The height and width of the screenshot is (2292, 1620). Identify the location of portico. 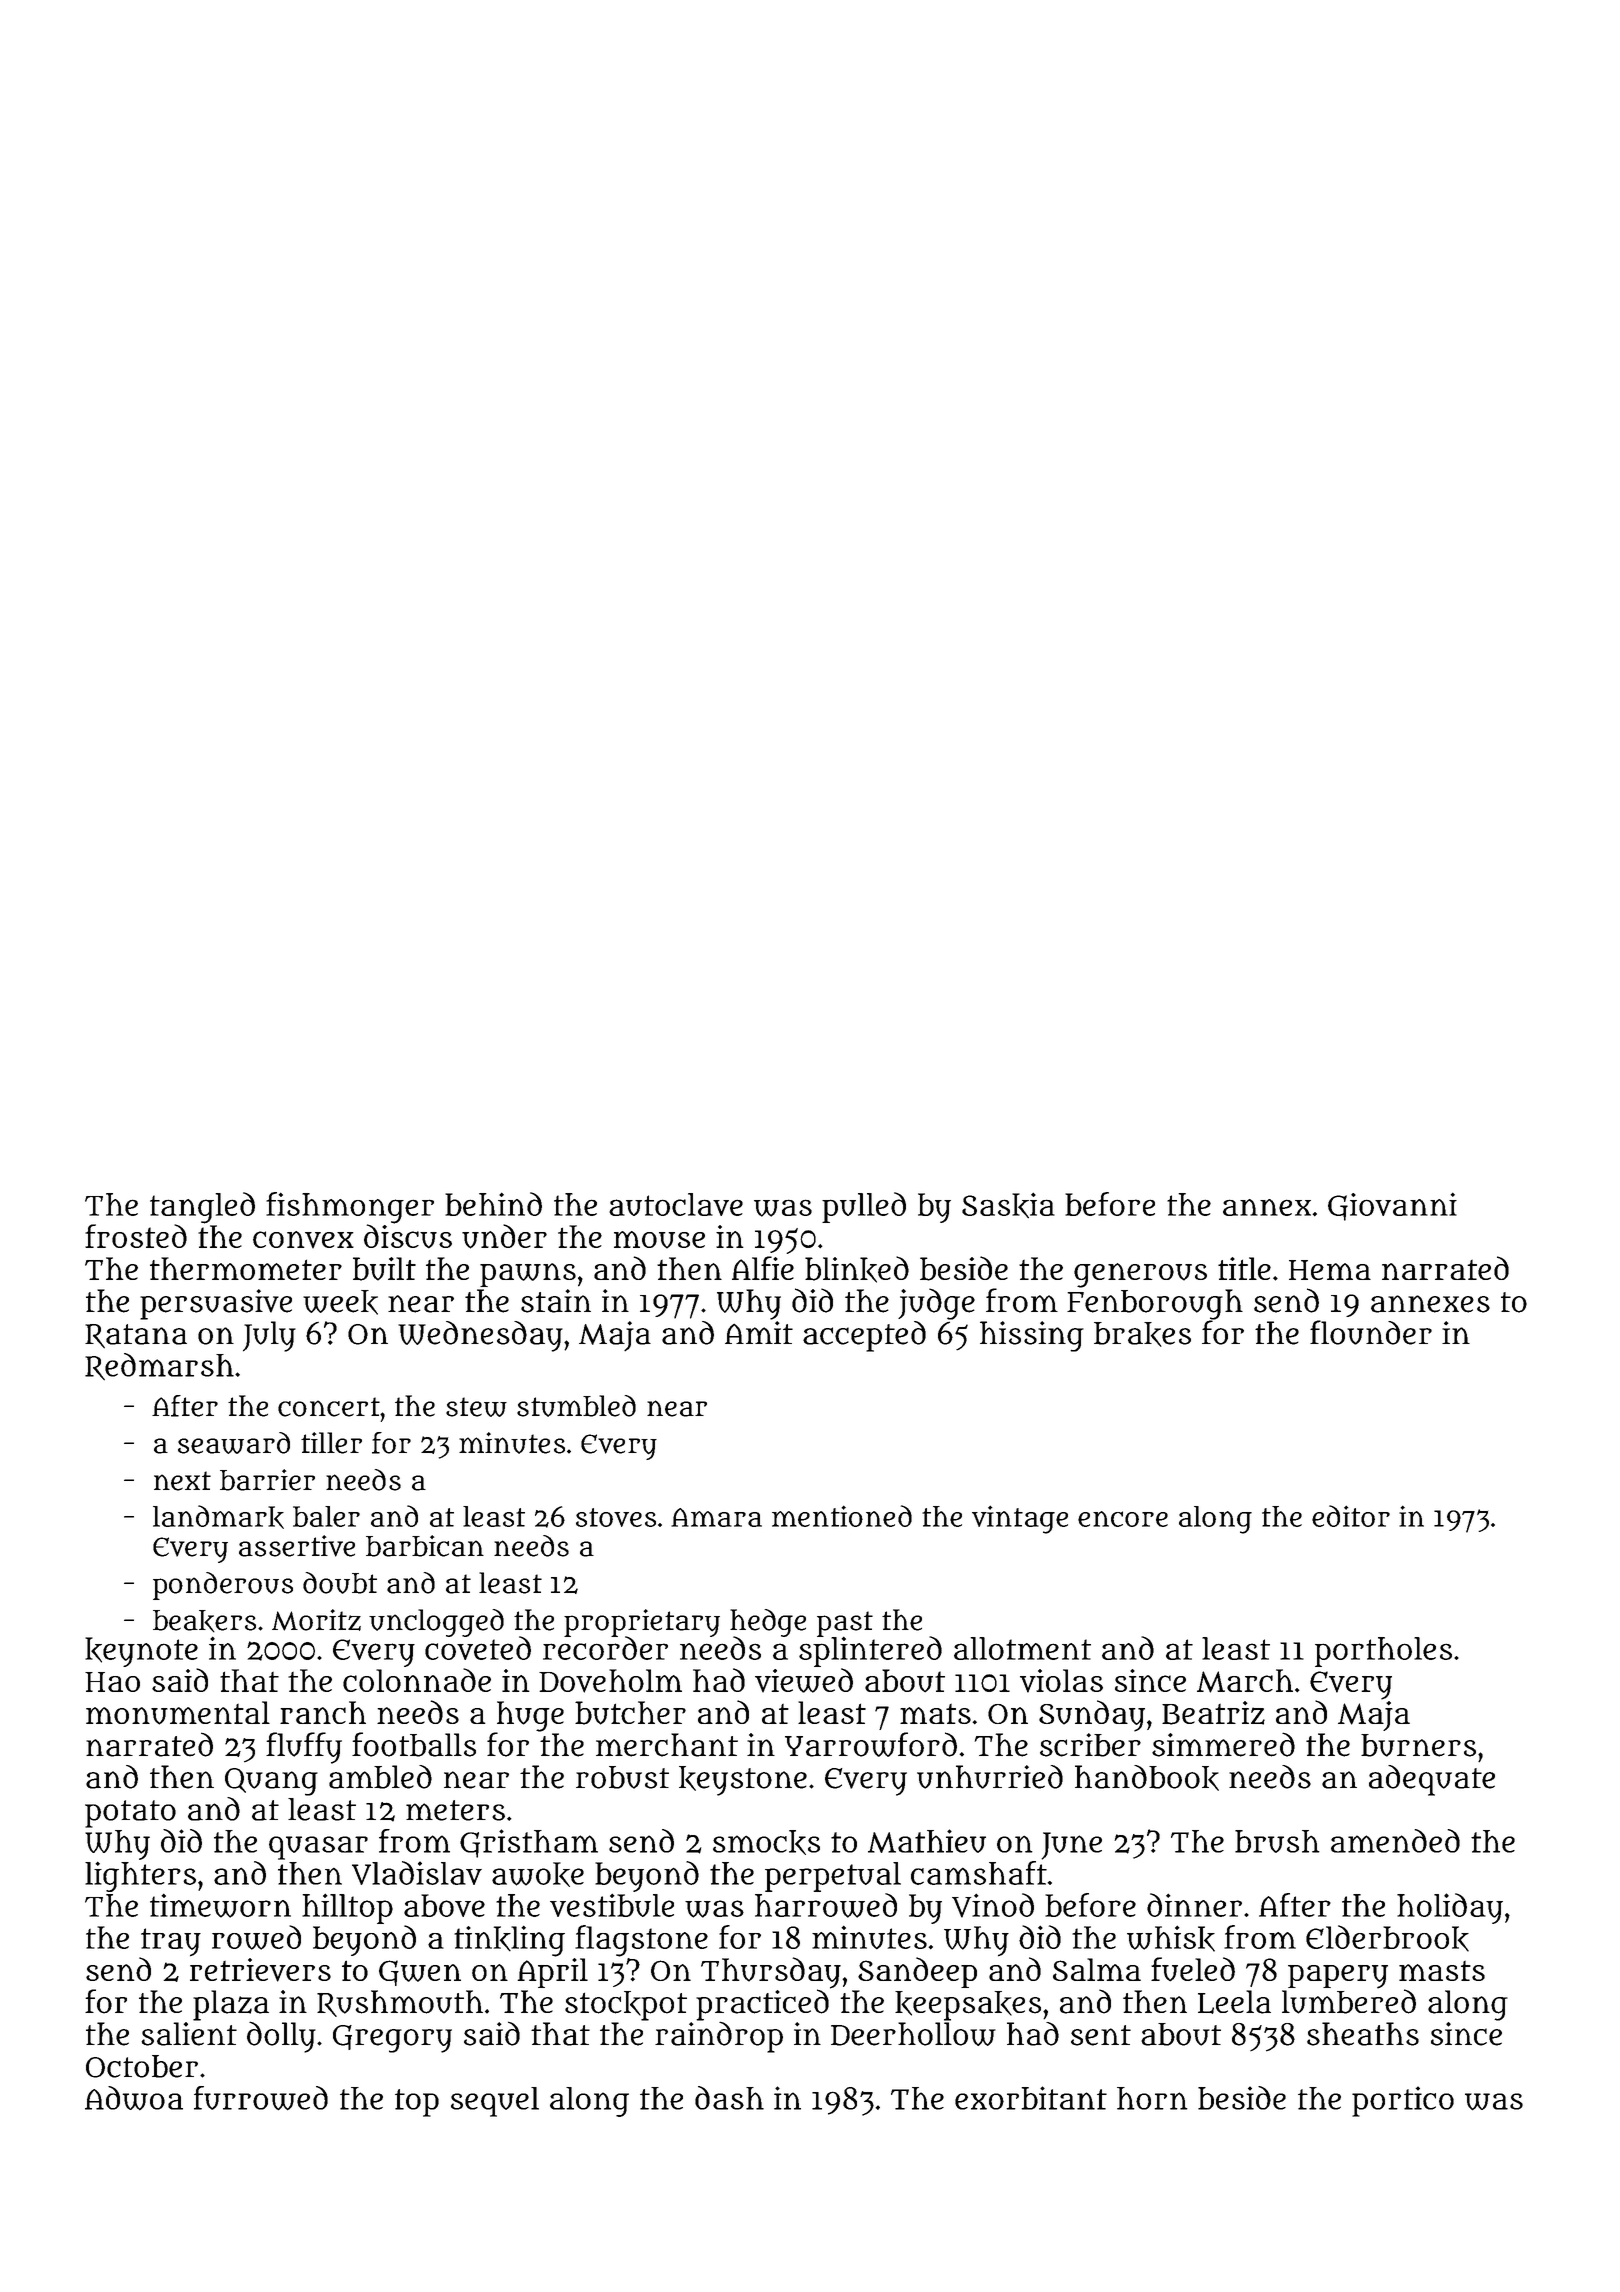
(1403, 2101).
